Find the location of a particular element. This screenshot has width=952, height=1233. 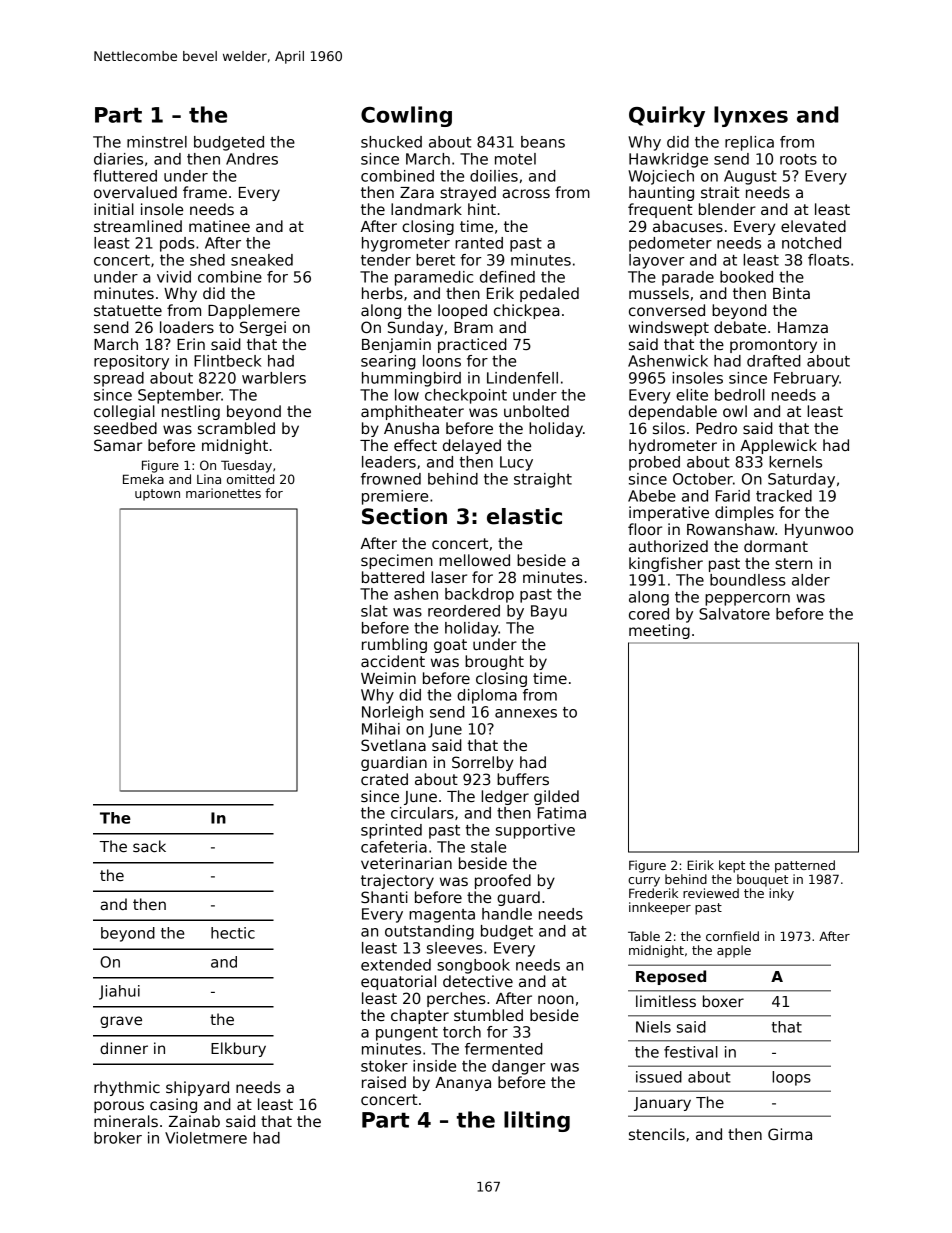

minstrel is located at coordinates (157, 142).
